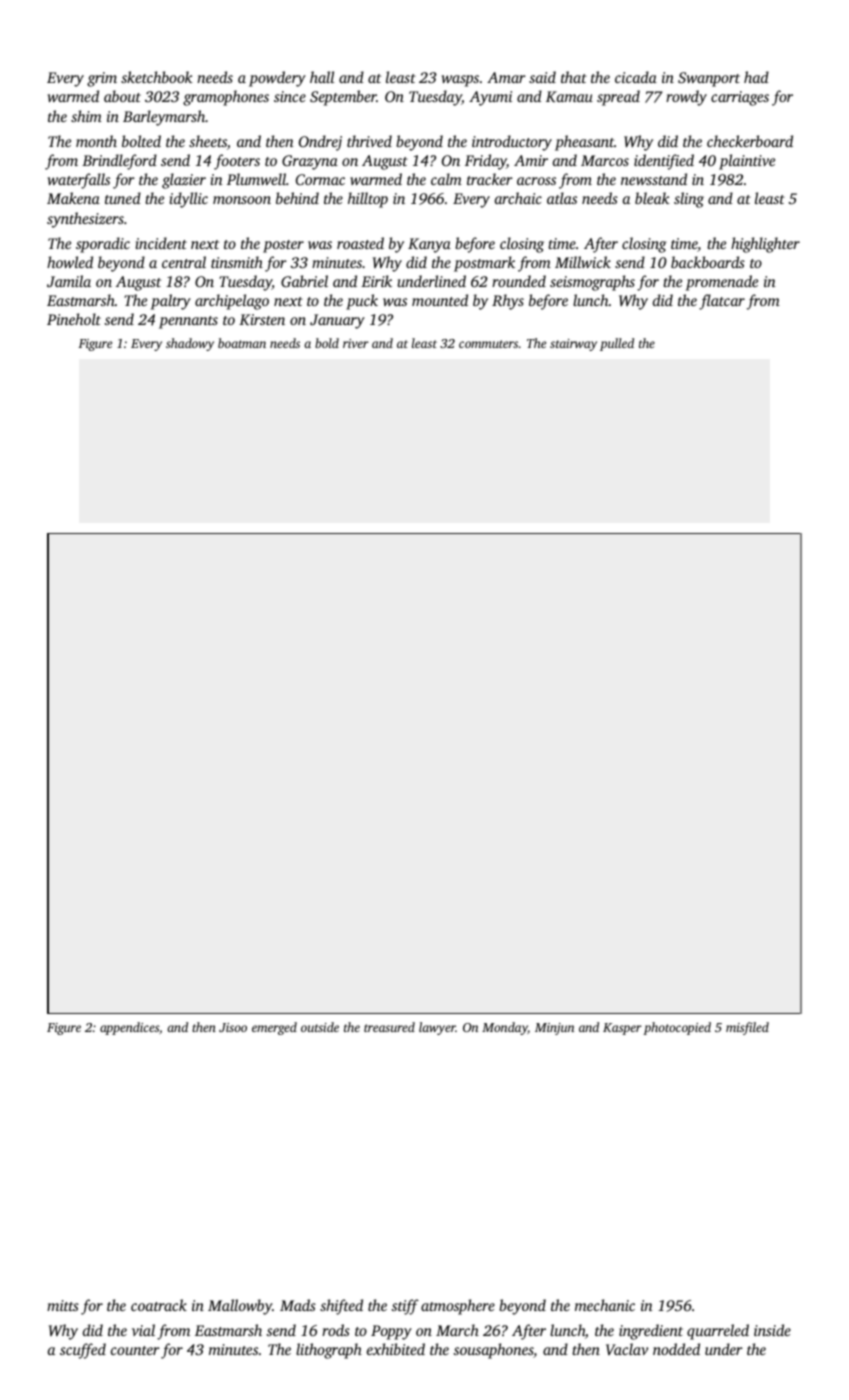 The height and width of the document is (1400, 849). What do you see at coordinates (226, 98) in the document?
I see `gramophones` at bounding box center [226, 98].
